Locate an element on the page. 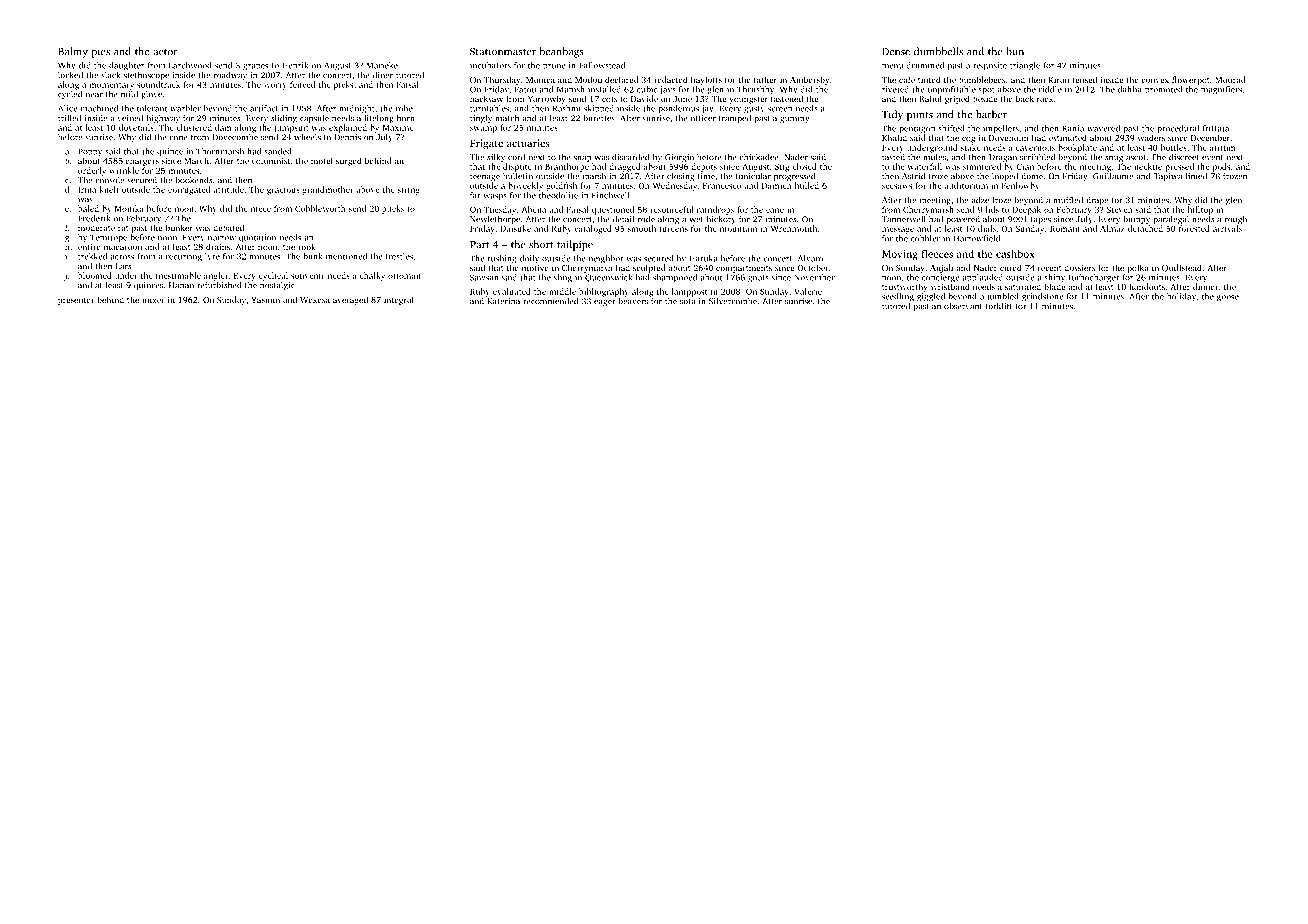 This document has height=924, width=1308. Temitope is located at coordinates (108, 238).
